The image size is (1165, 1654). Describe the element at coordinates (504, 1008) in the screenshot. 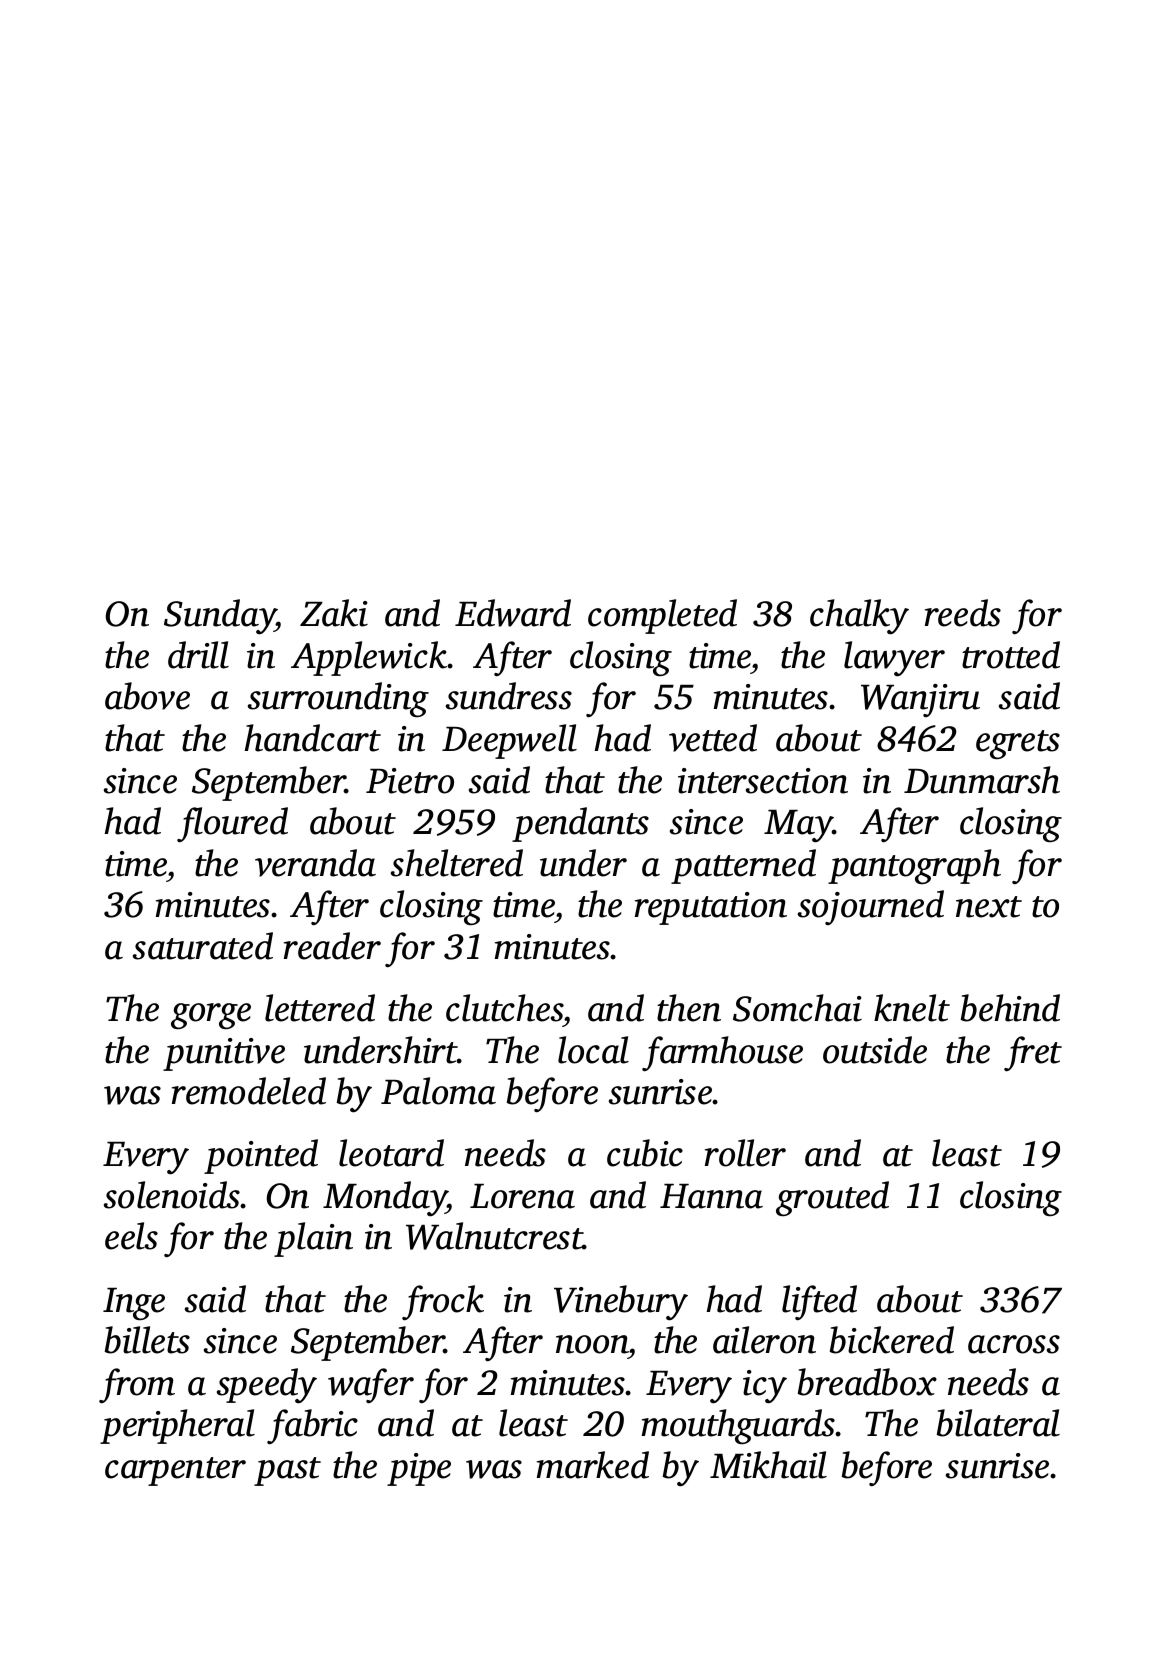

I see `clutches` at that location.
